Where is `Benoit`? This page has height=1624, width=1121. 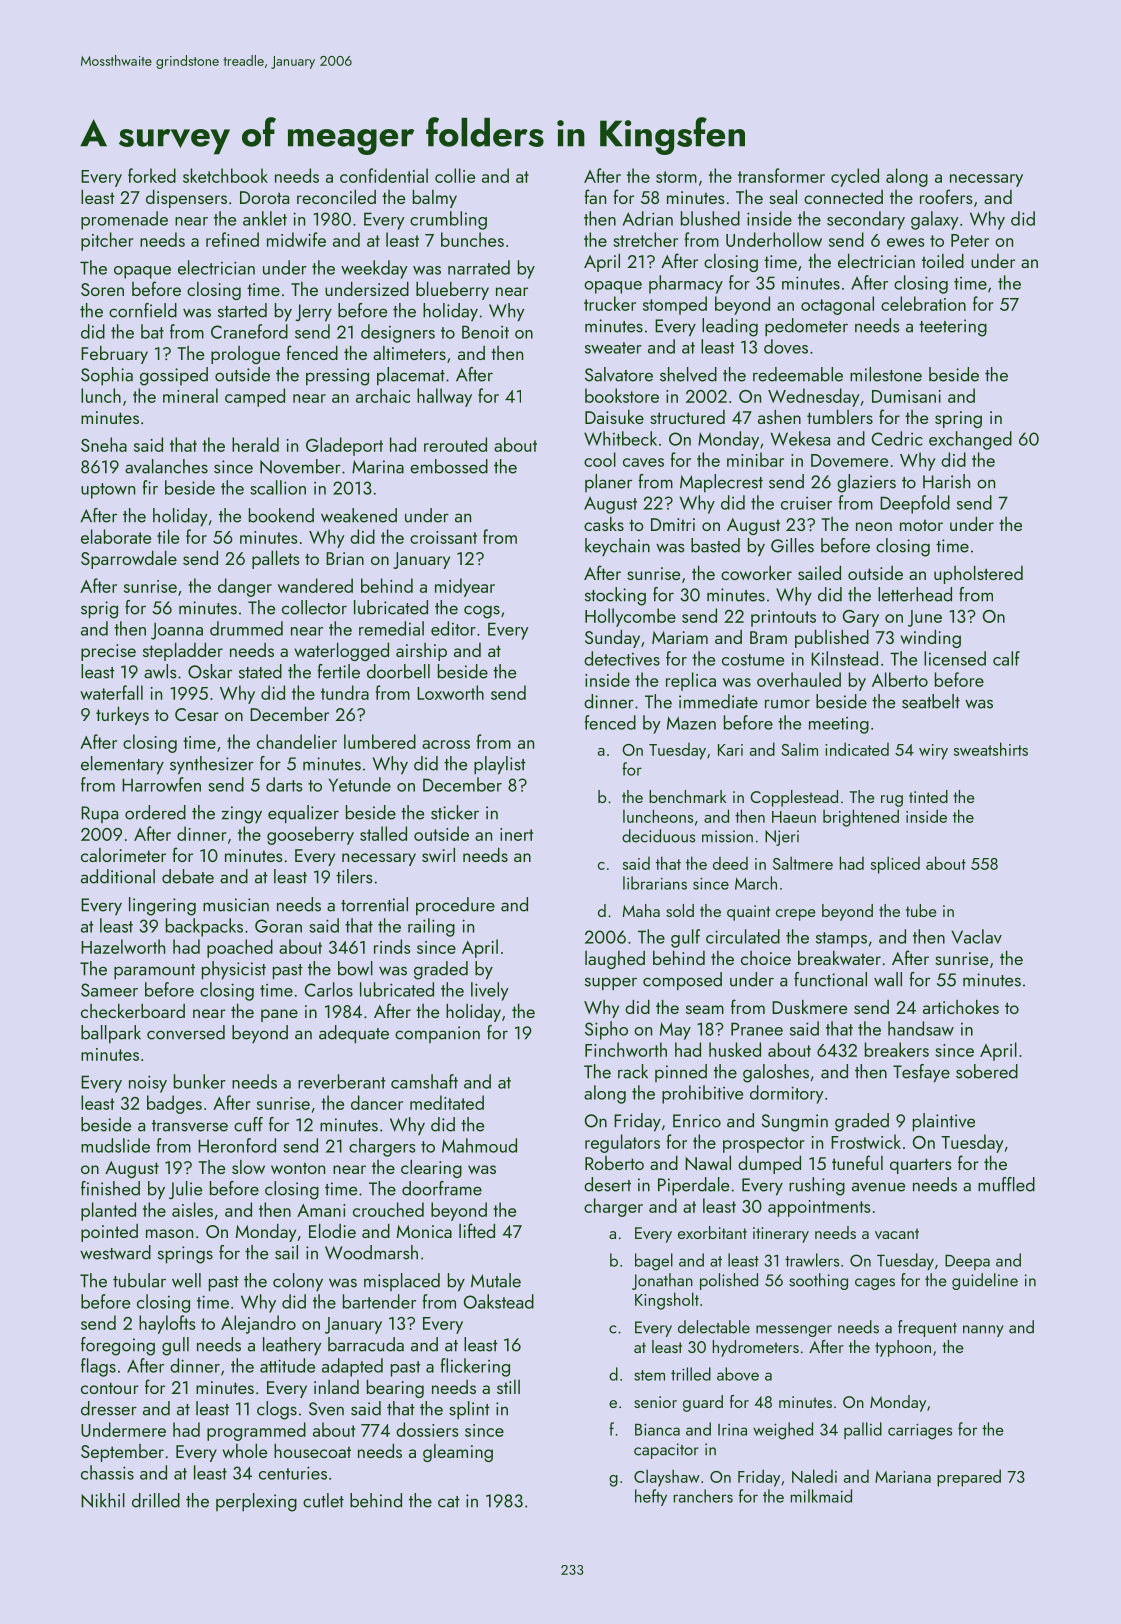
Benoit is located at coordinates (485, 332).
